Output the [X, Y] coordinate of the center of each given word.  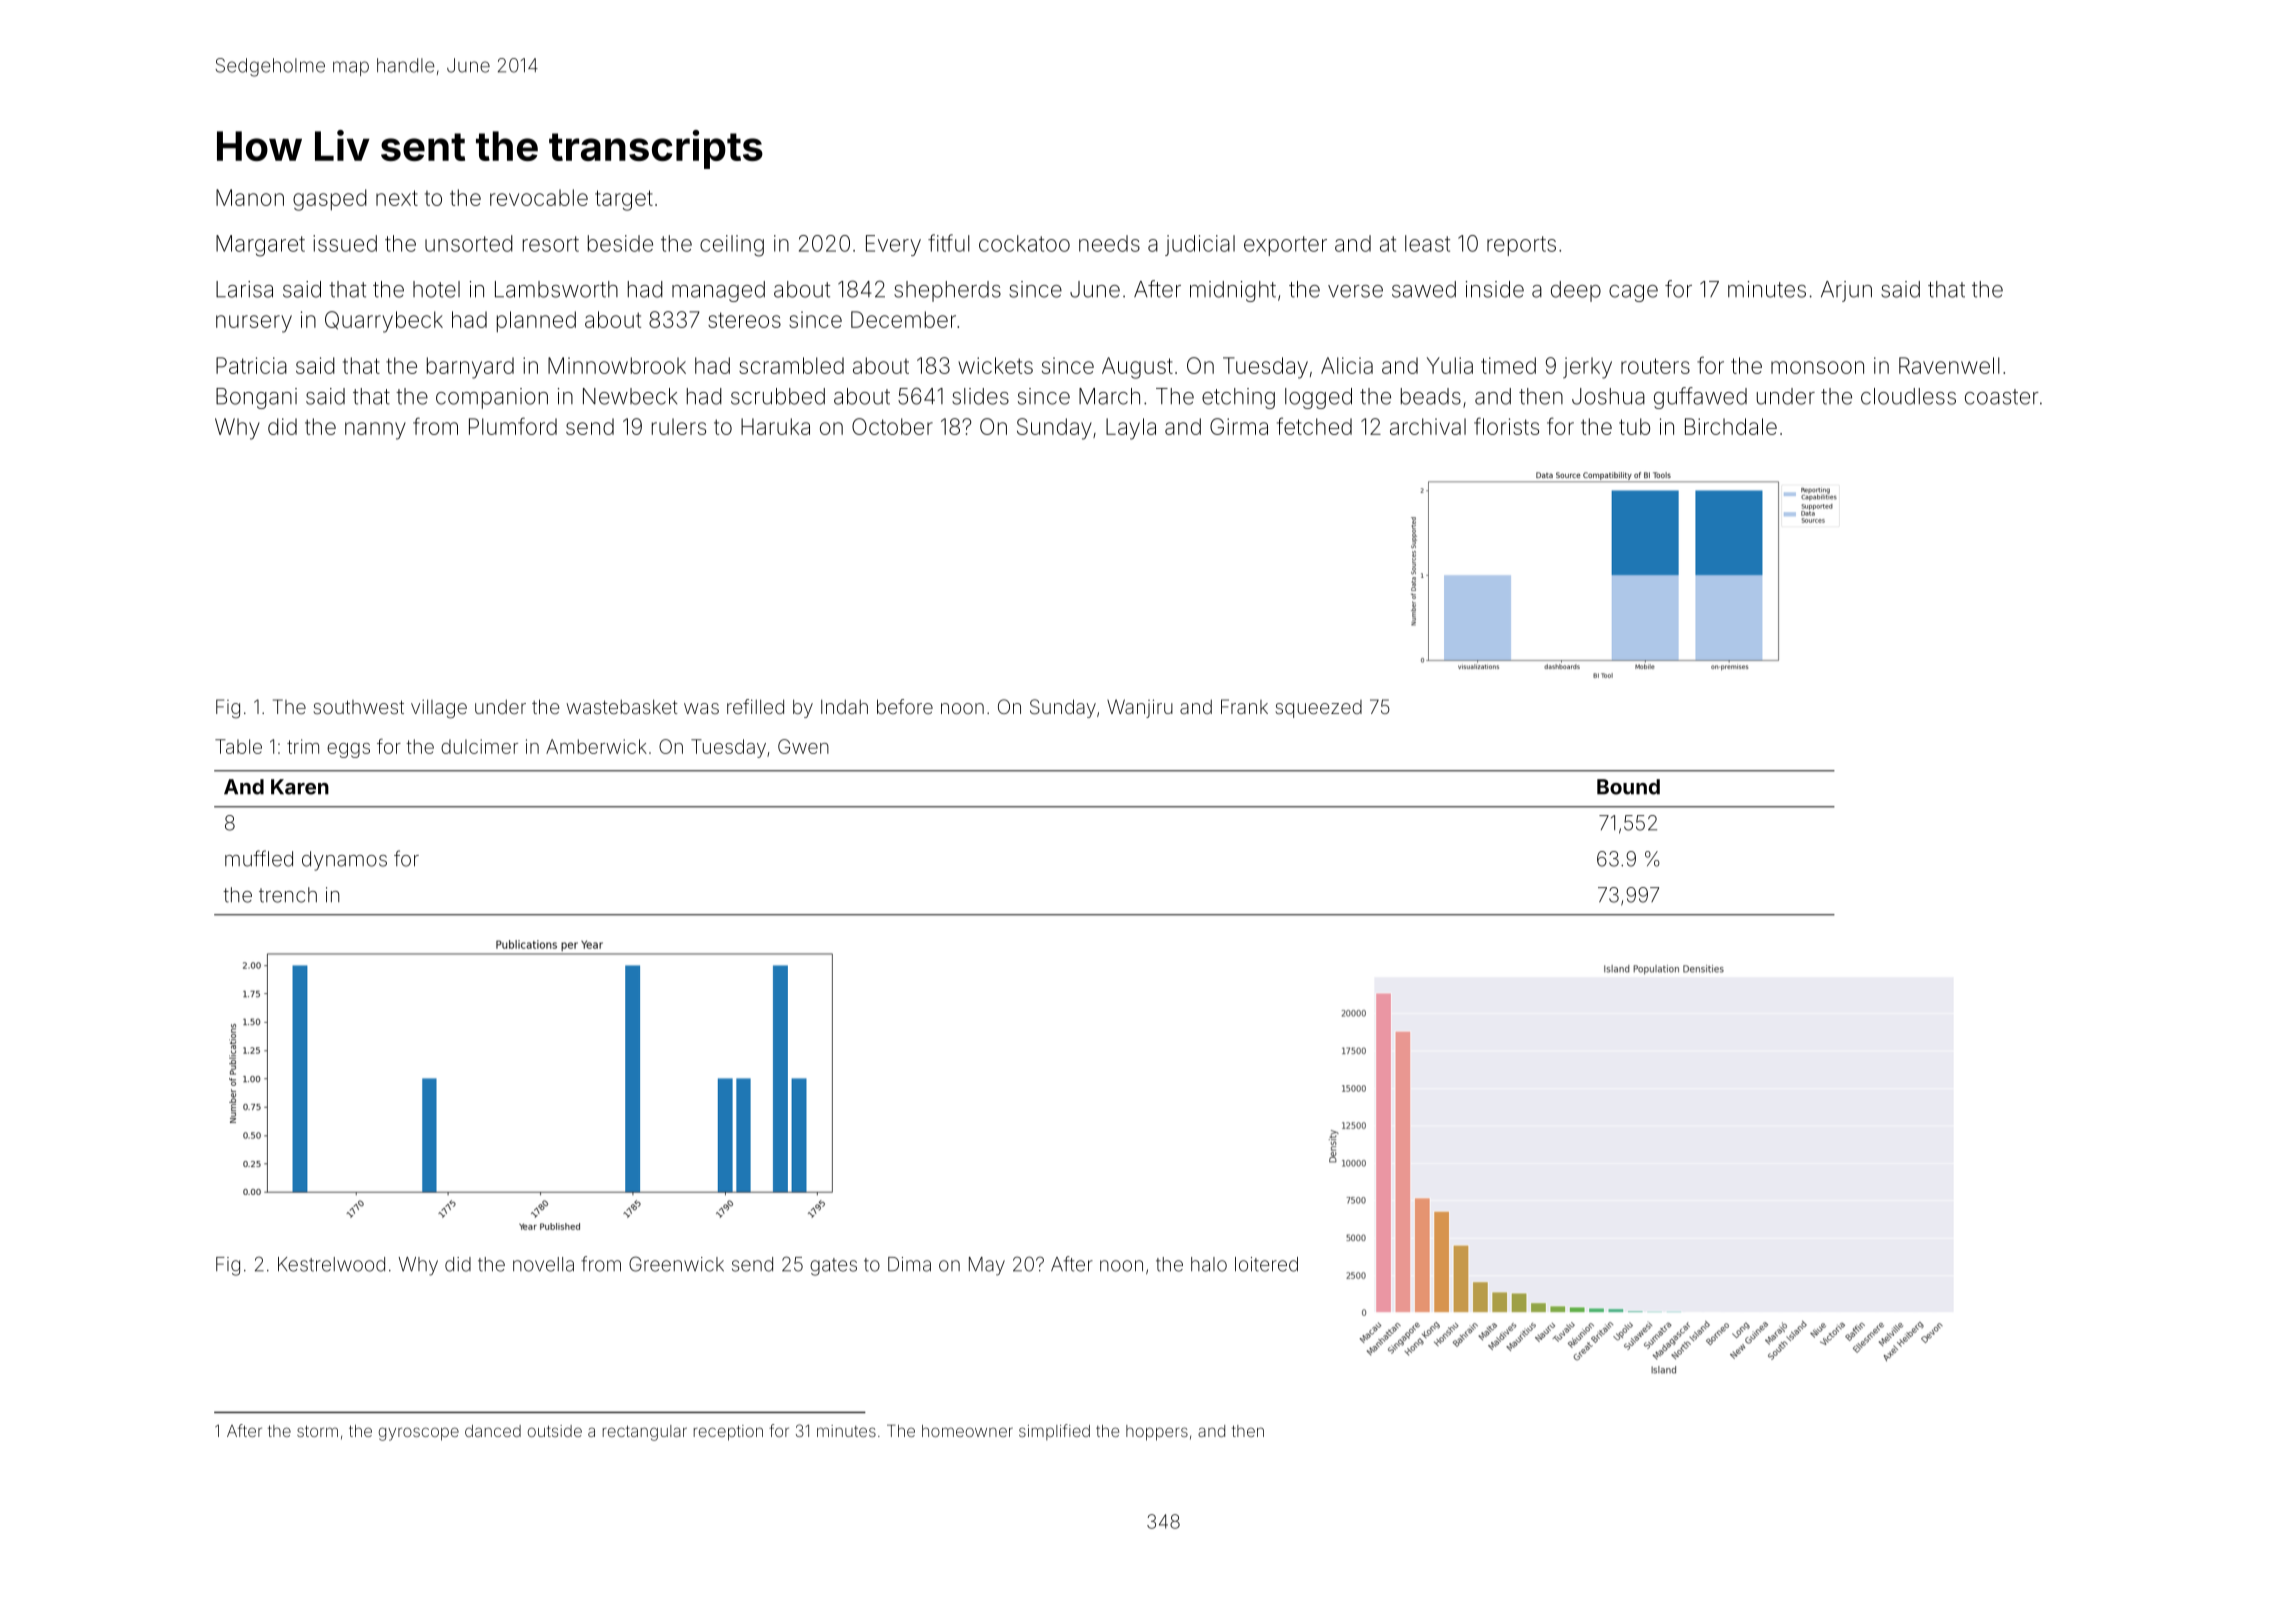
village [439, 709]
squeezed [1318, 709]
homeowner [967, 1431]
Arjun [1846, 291]
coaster [2002, 397]
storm [317, 1431]
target [624, 200]
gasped [330, 200]
